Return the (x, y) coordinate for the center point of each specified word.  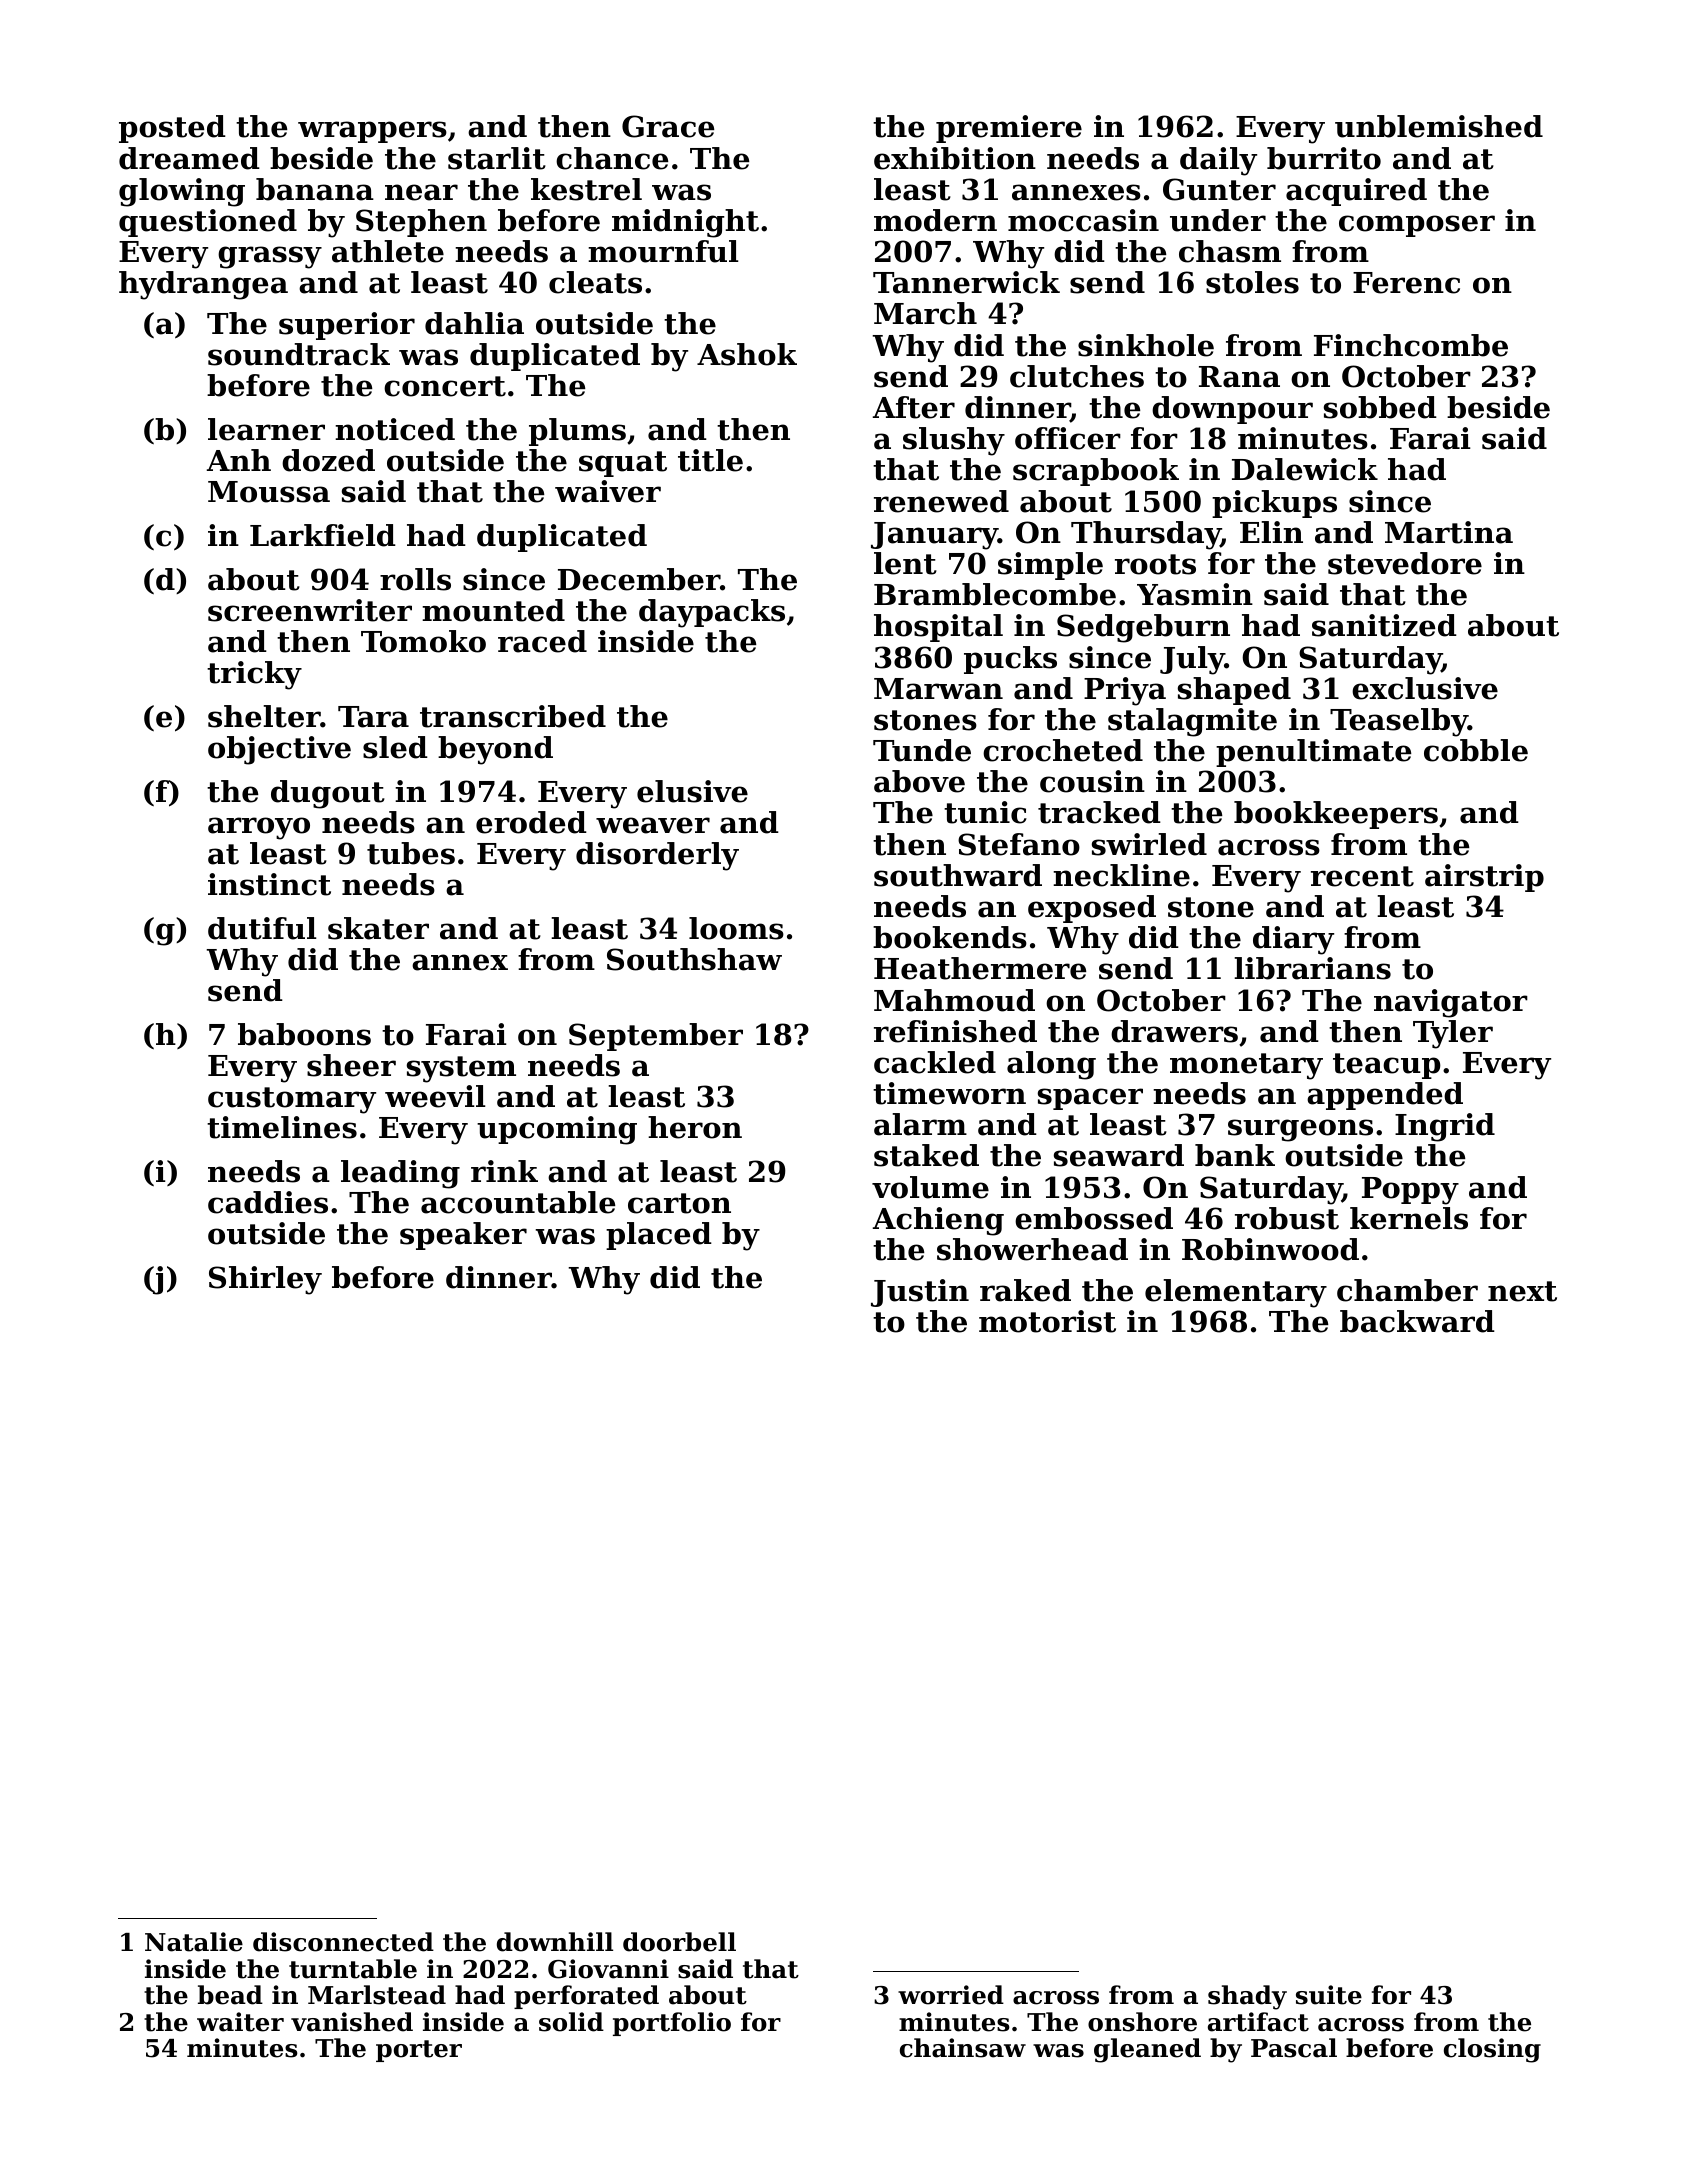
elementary (1236, 1293)
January (934, 536)
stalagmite (1192, 722)
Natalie (194, 1942)
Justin (920, 1293)
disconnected (343, 1942)
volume (930, 1187)
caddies (268, 1202)
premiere (1009, 129)
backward (1417, 1321)
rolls (415, 579)
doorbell (679, 1942)
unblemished (1439, 126)
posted (172, 129)
